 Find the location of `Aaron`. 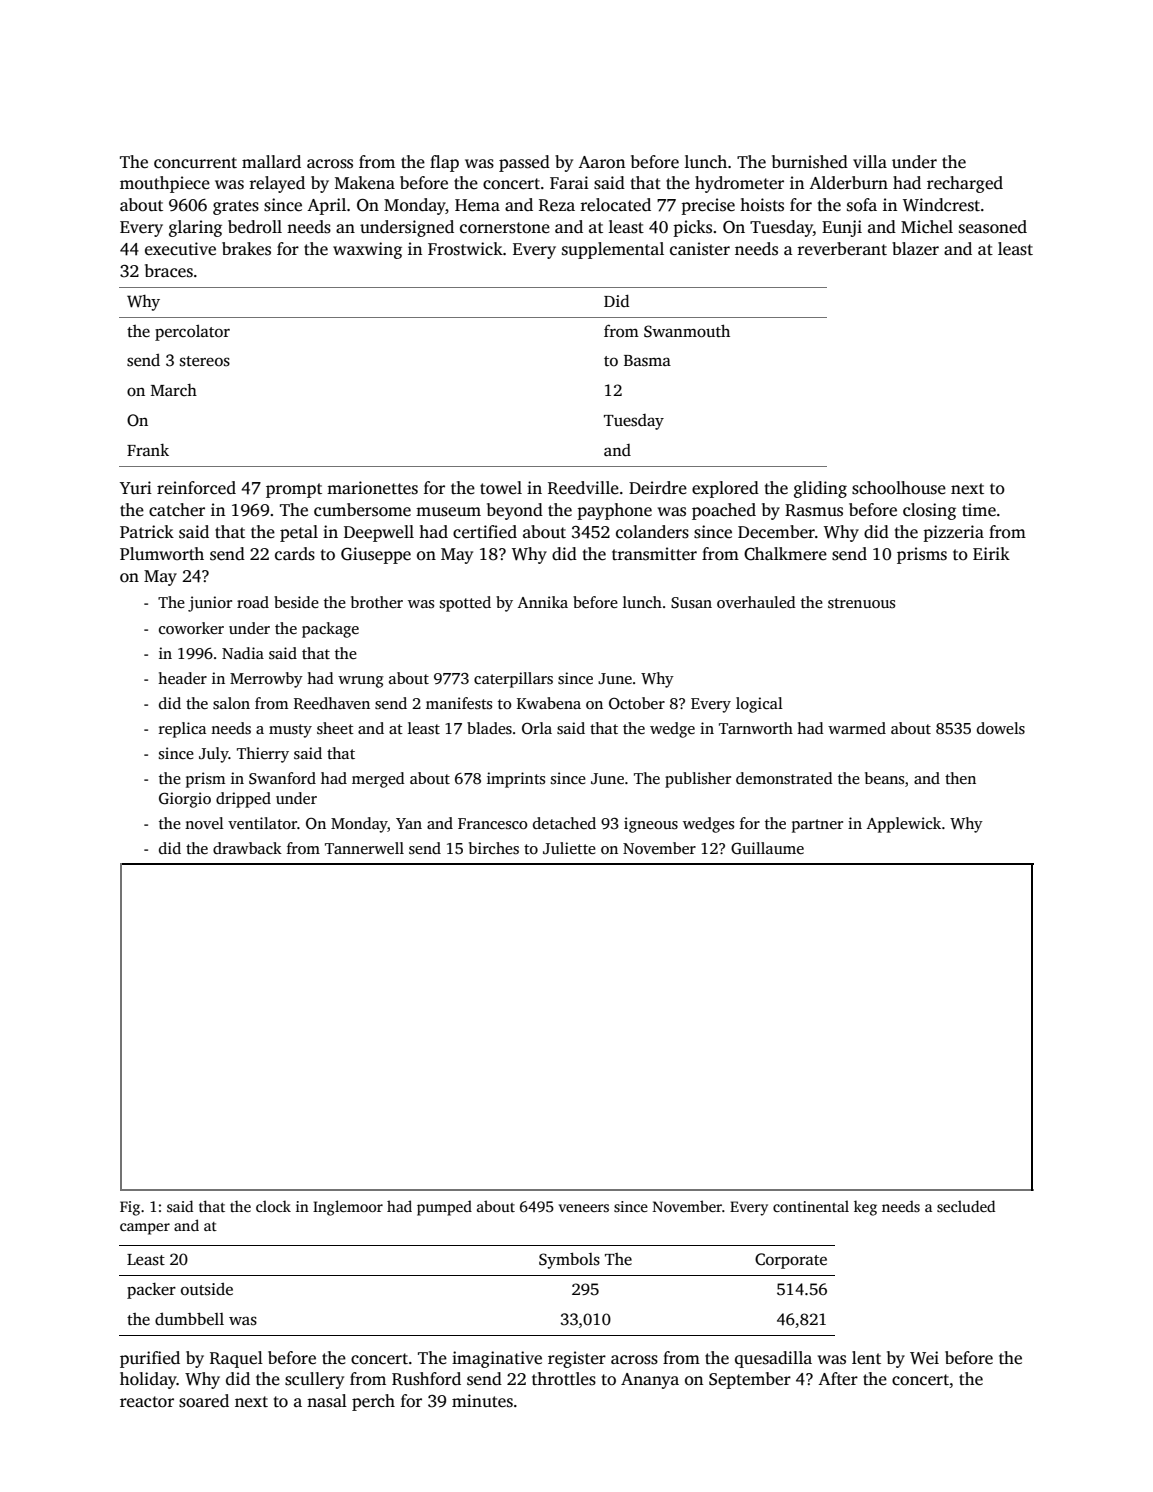

Aaron is located at coordinates (601, 162).
